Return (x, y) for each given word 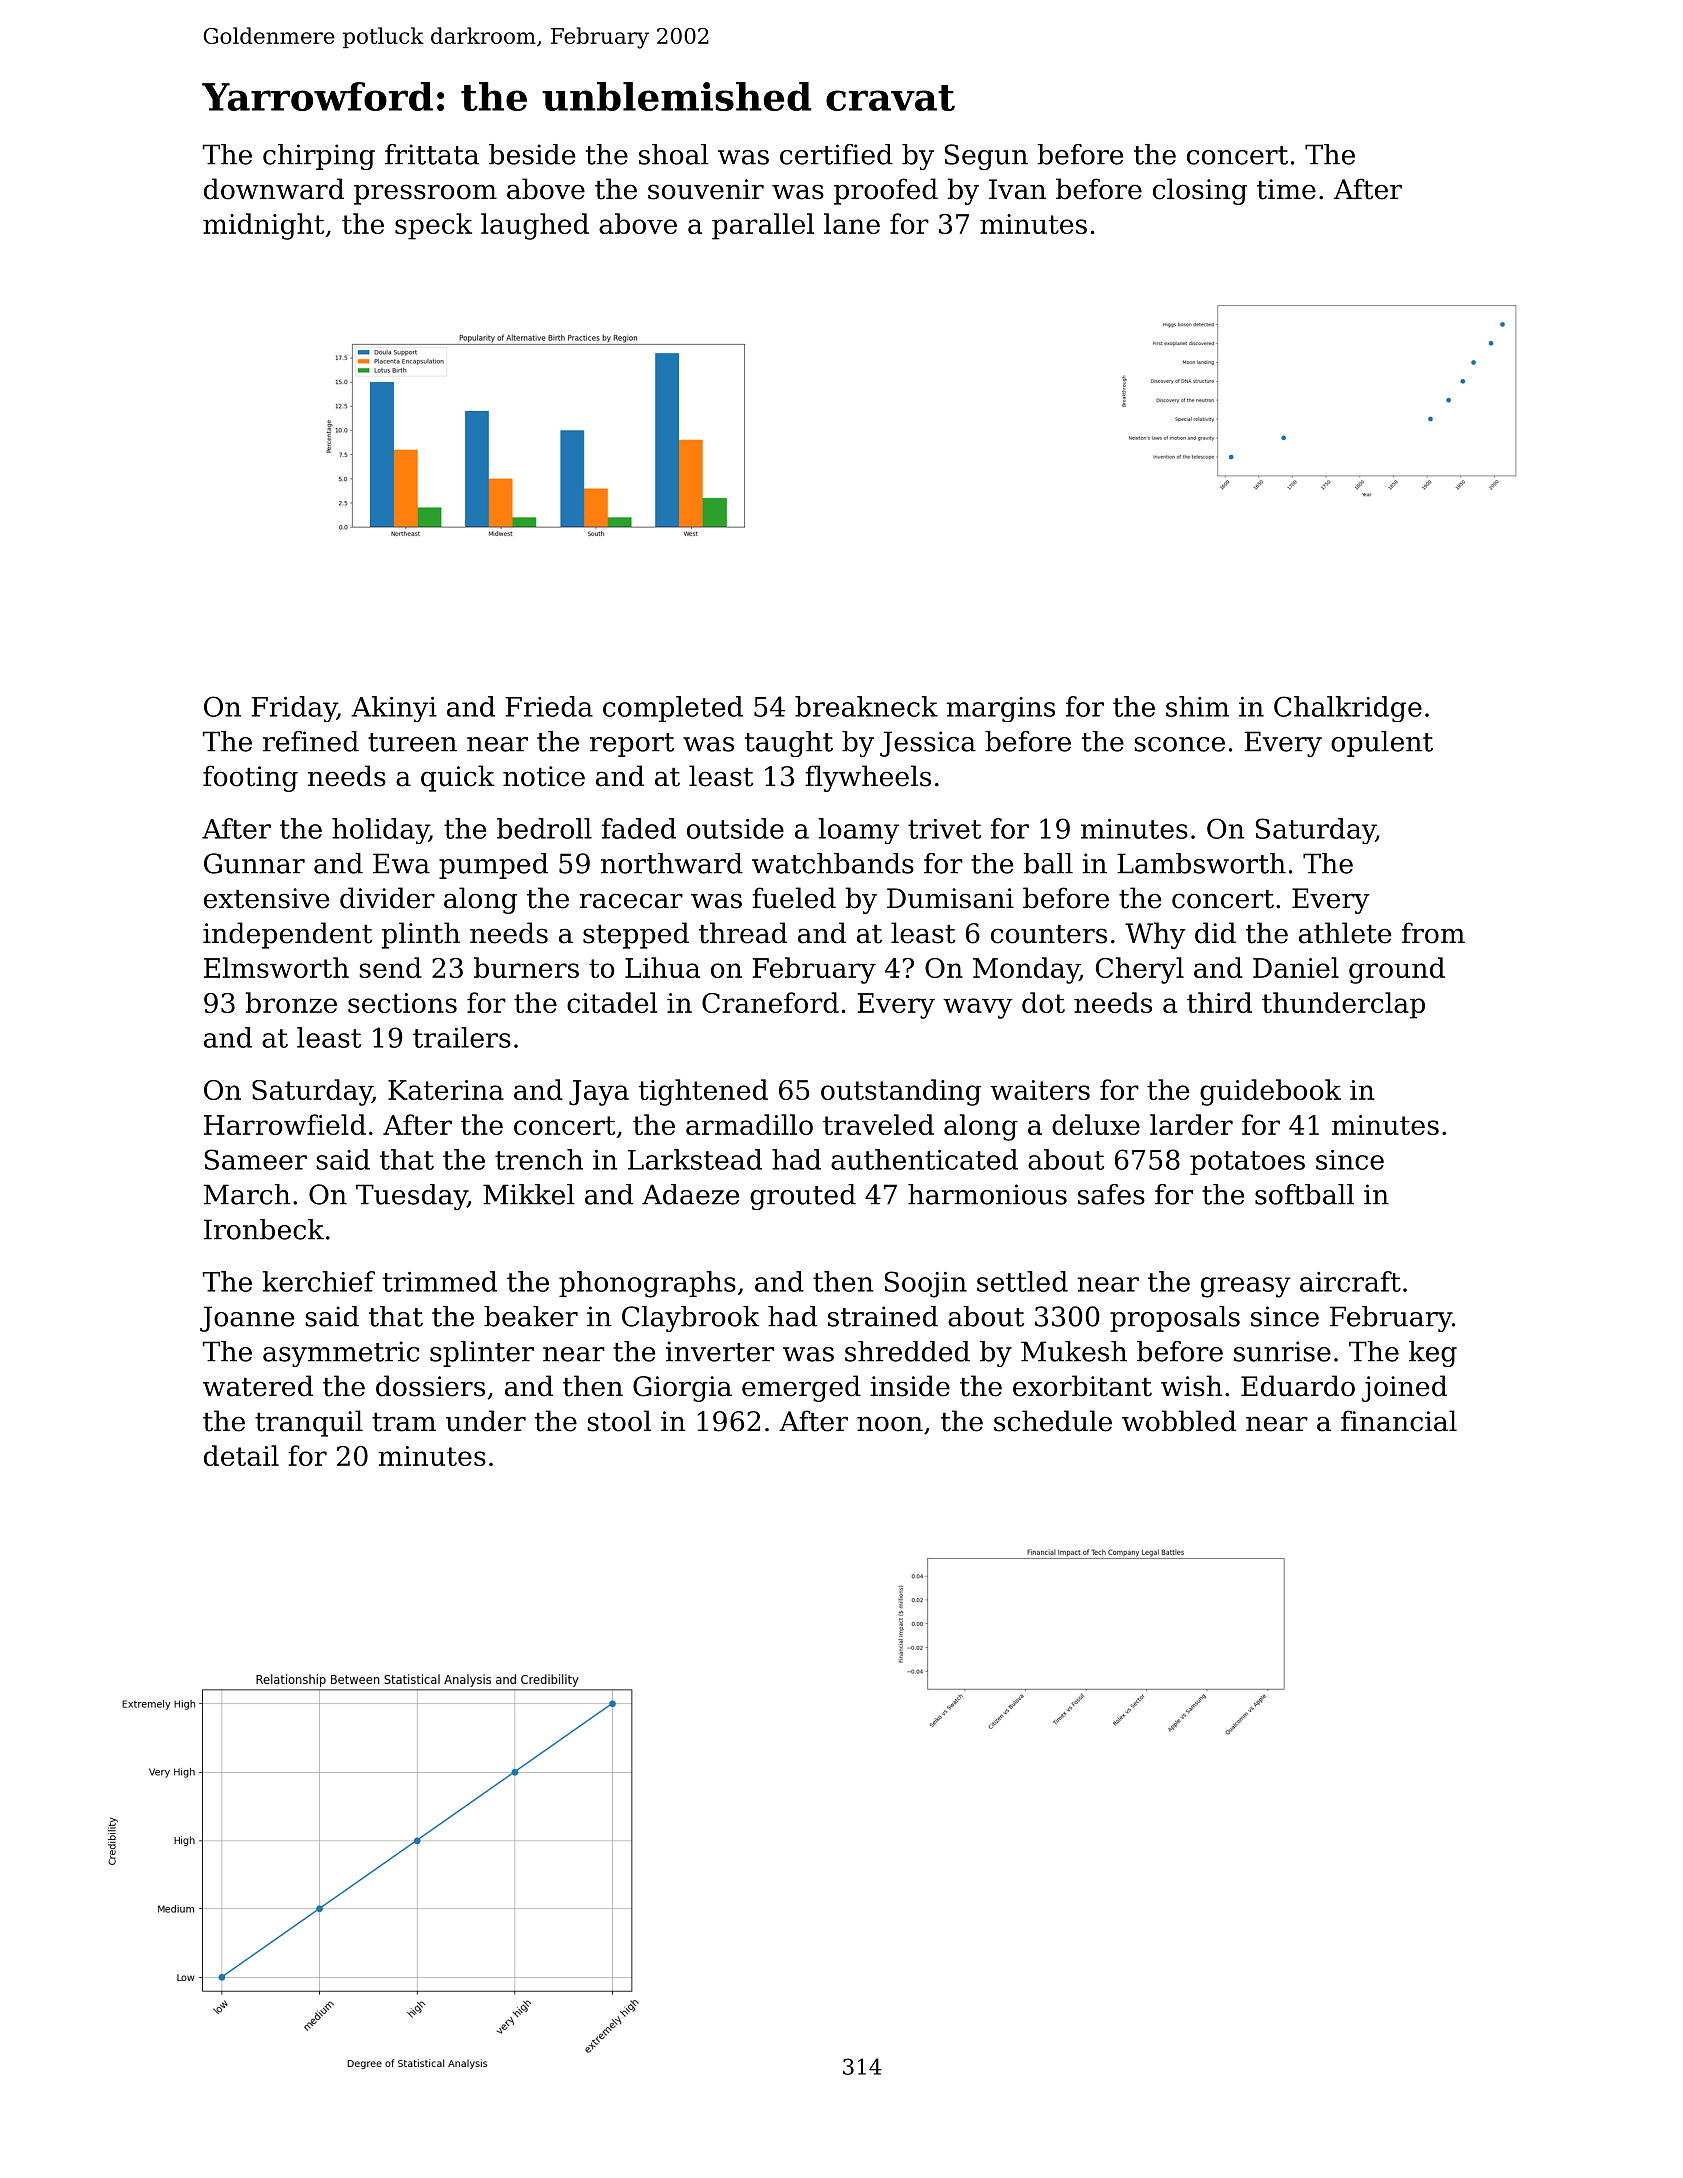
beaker (531, 1316)
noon (890, 1424)
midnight (263, 226)
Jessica (928, 744)
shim (1197, 706)
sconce (1179, 744)
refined (311, 741)
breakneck (866, 706)
